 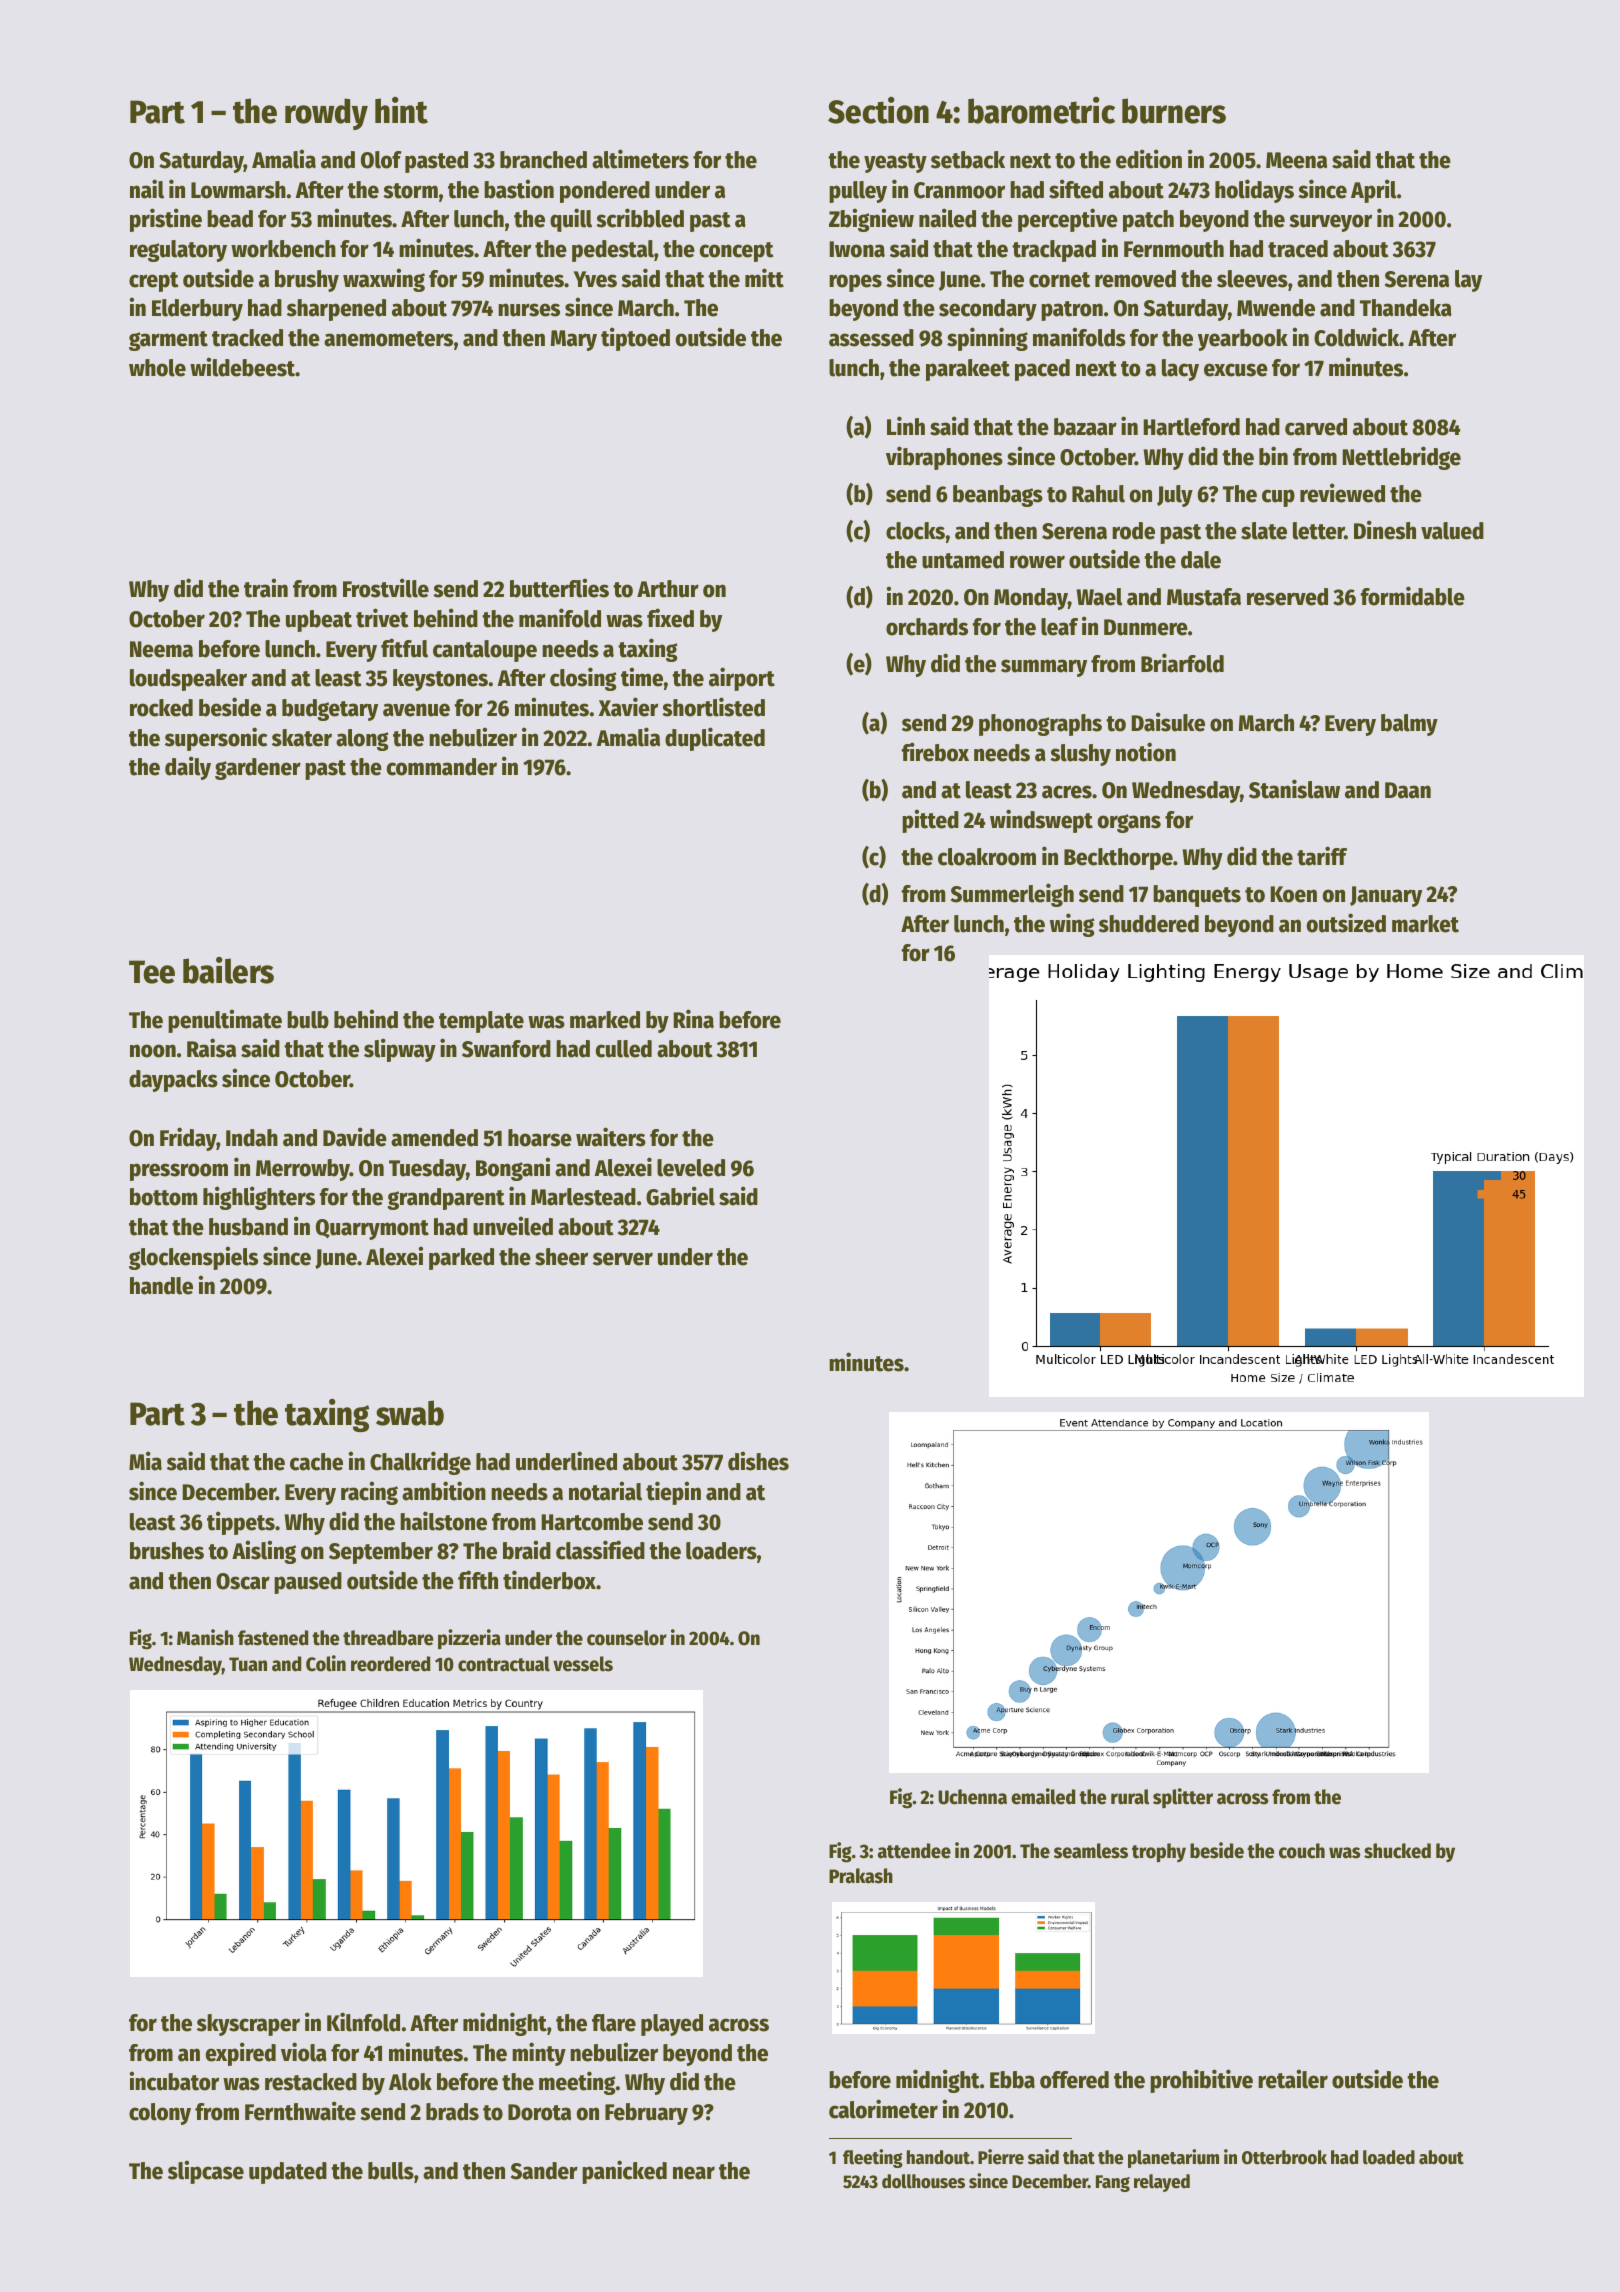 I want to click on commander, so click(x=442, y=767).
